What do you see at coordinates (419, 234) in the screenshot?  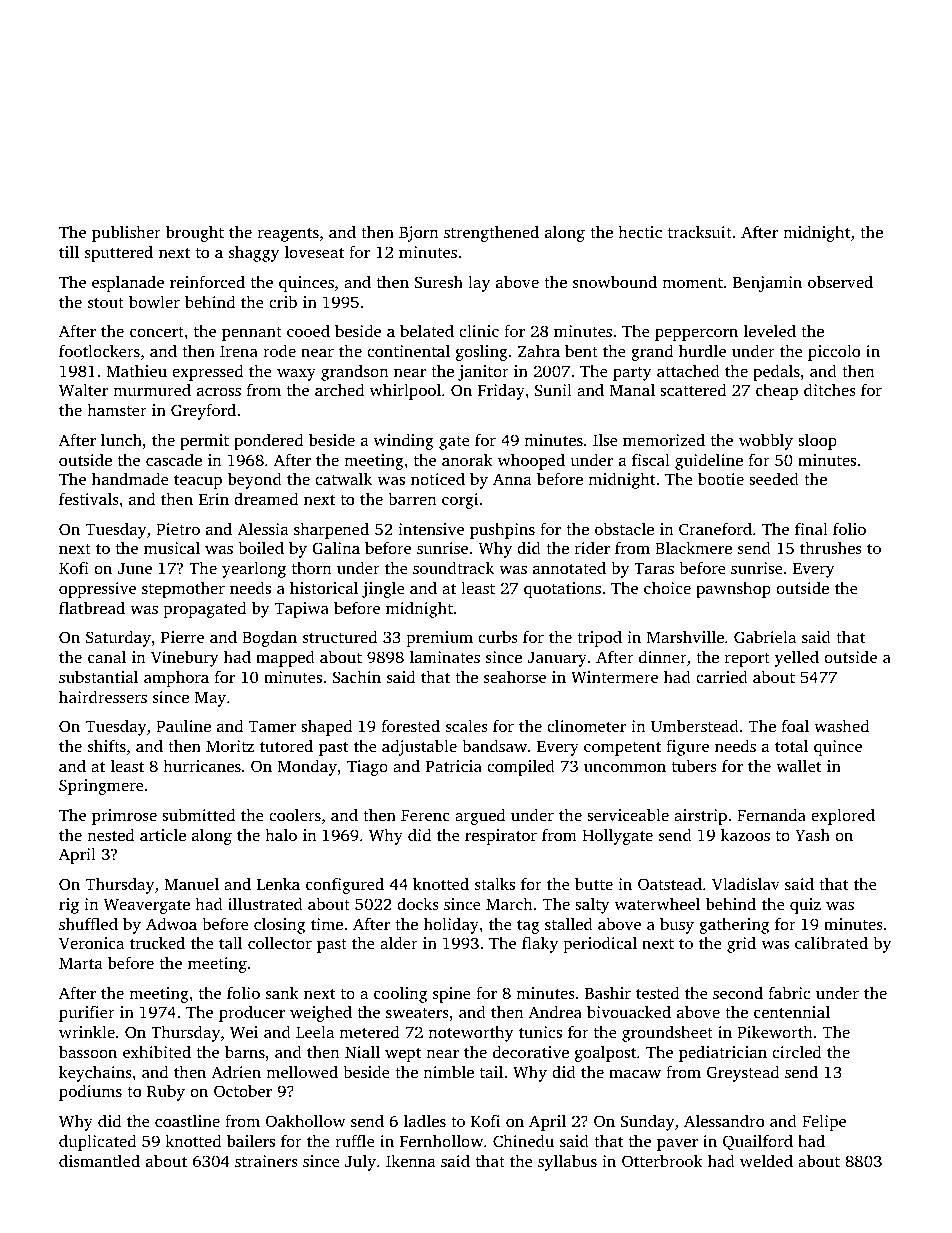 I see `Bjorn` at bounding box center [419, 234].
